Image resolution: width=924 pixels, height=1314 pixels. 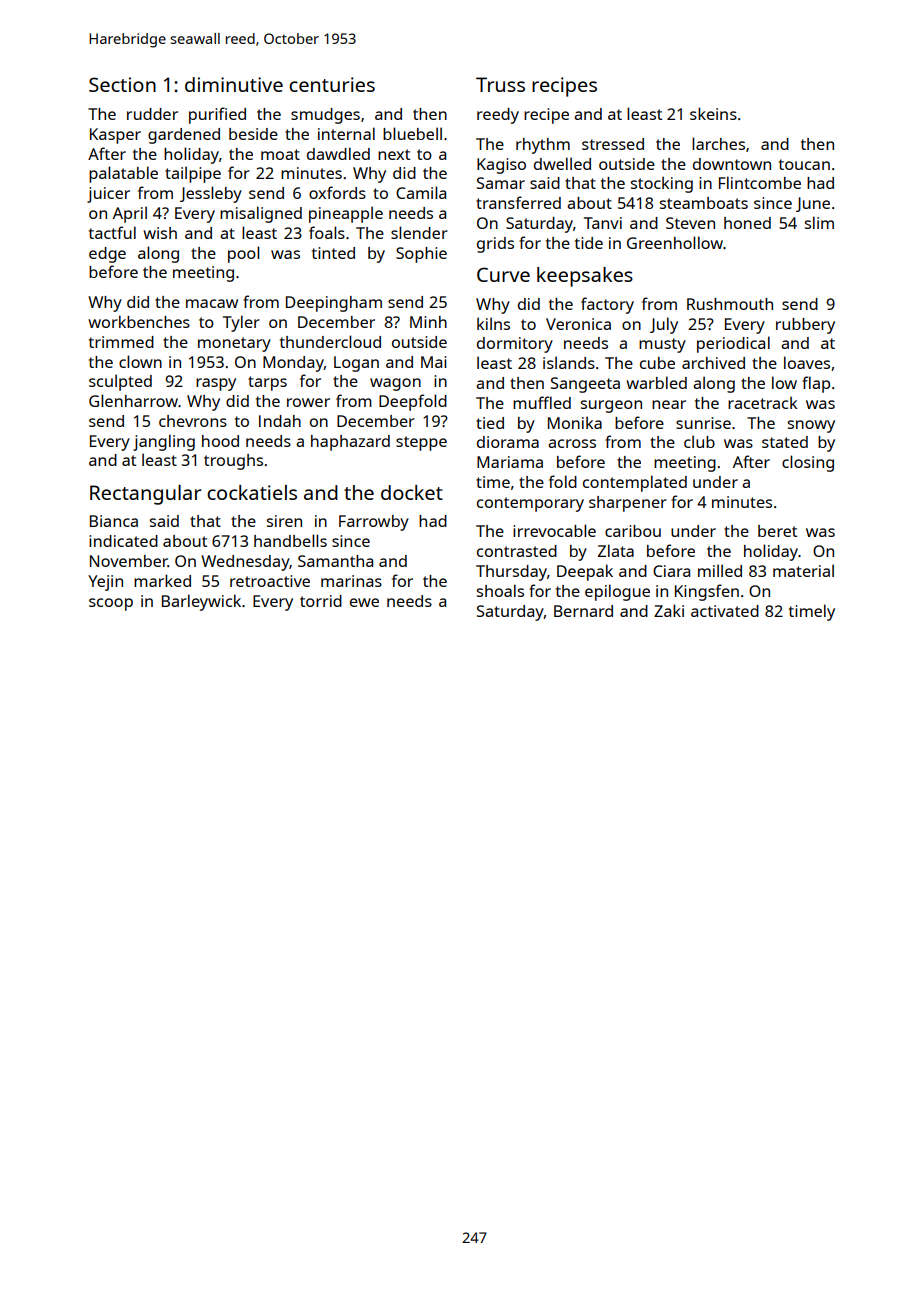 What do you see at coordinates (583, 611) in the screenshot?
I see `Bernard` at bounding box center [583, 611].
